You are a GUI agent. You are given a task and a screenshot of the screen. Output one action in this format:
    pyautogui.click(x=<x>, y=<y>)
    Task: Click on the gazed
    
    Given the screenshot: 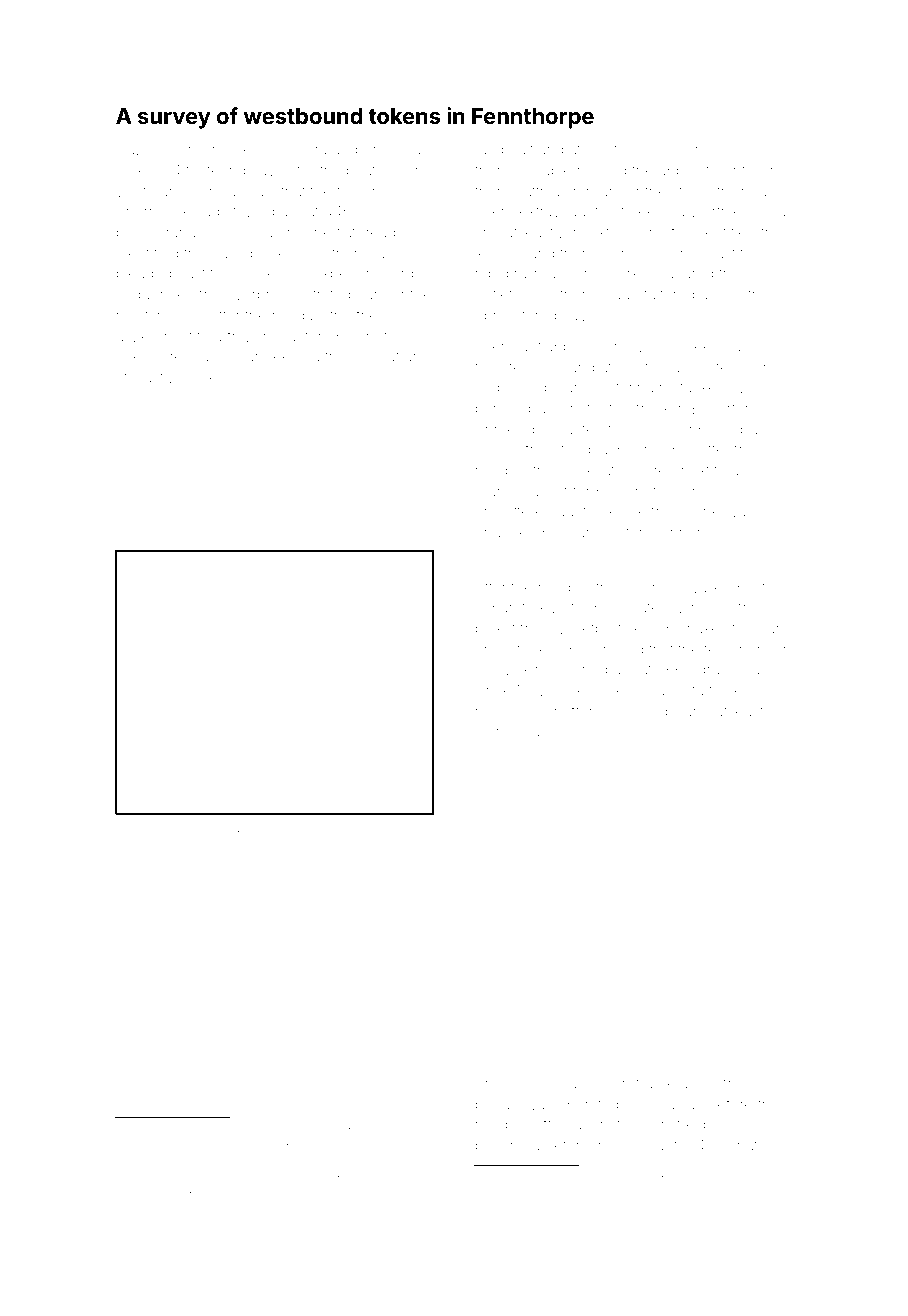 What is the action you would take?
    pyautogui.click(x=137, y=338)
